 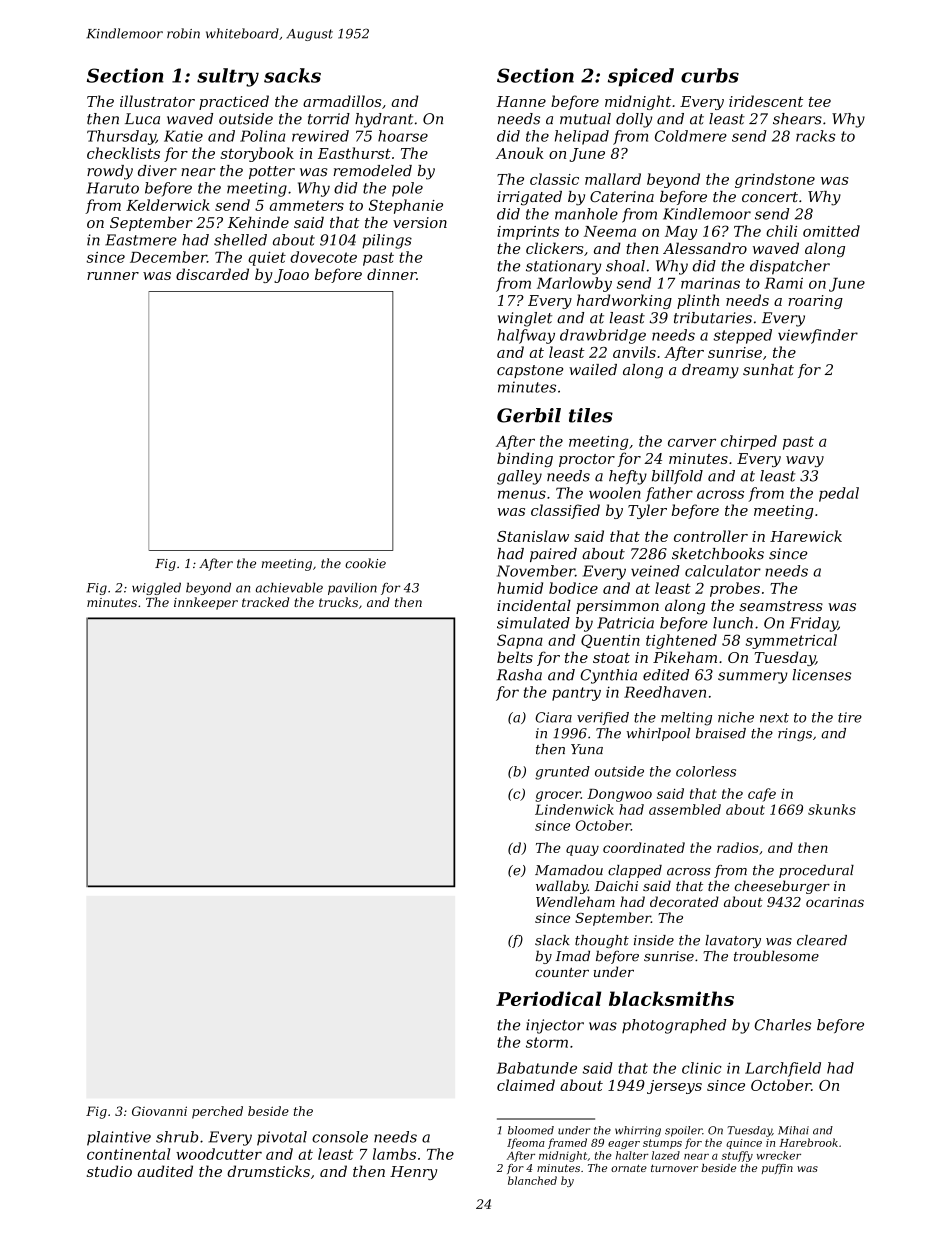 What do you see at coordinates (710, 75) in the screenshot?
I see `curbs` at bounding box center [710, 75].
